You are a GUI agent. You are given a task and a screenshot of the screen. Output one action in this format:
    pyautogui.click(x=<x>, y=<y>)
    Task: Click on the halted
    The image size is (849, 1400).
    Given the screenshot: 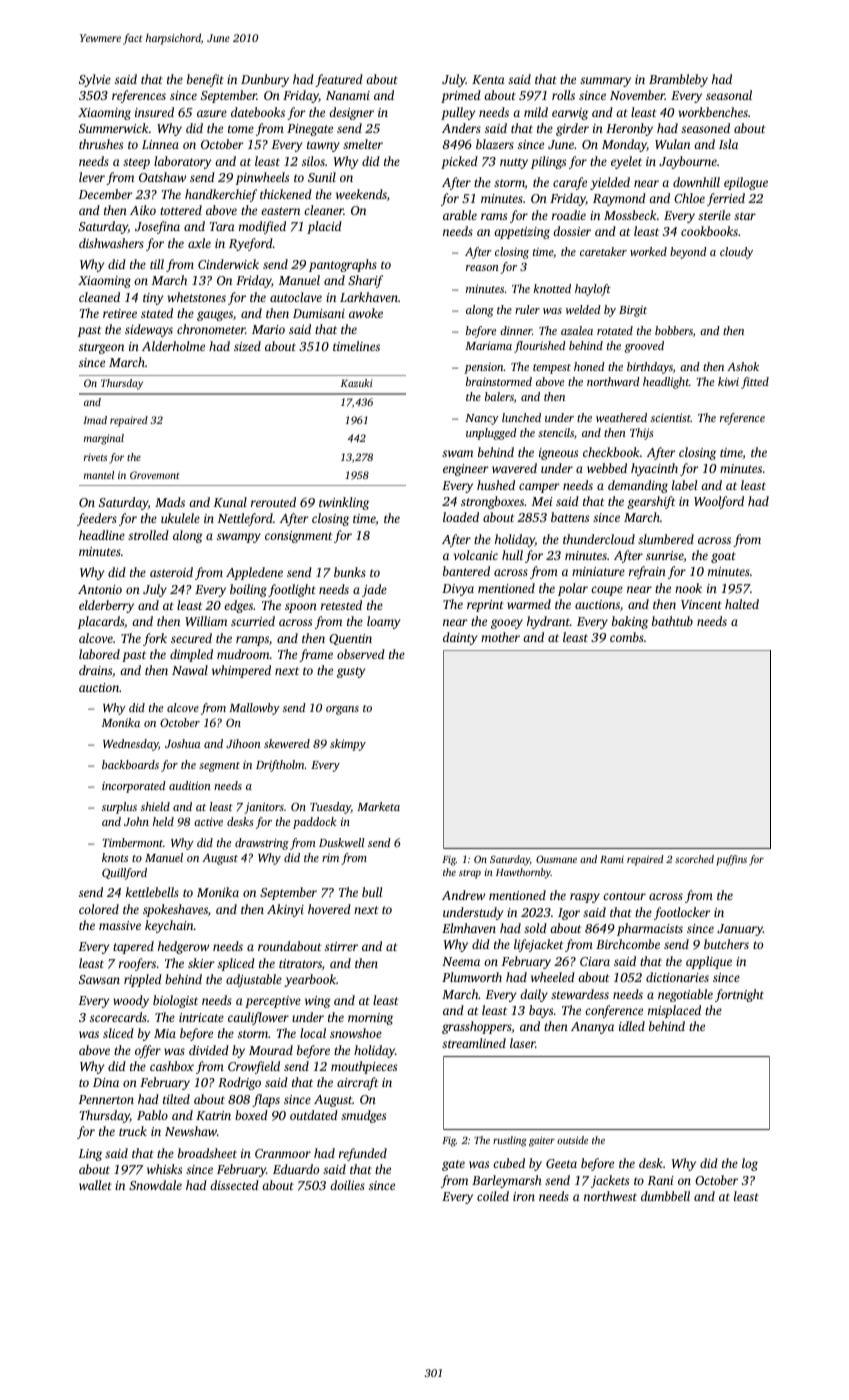 What is the action you would take?
    pyautogui.click(x=742, y=604)
